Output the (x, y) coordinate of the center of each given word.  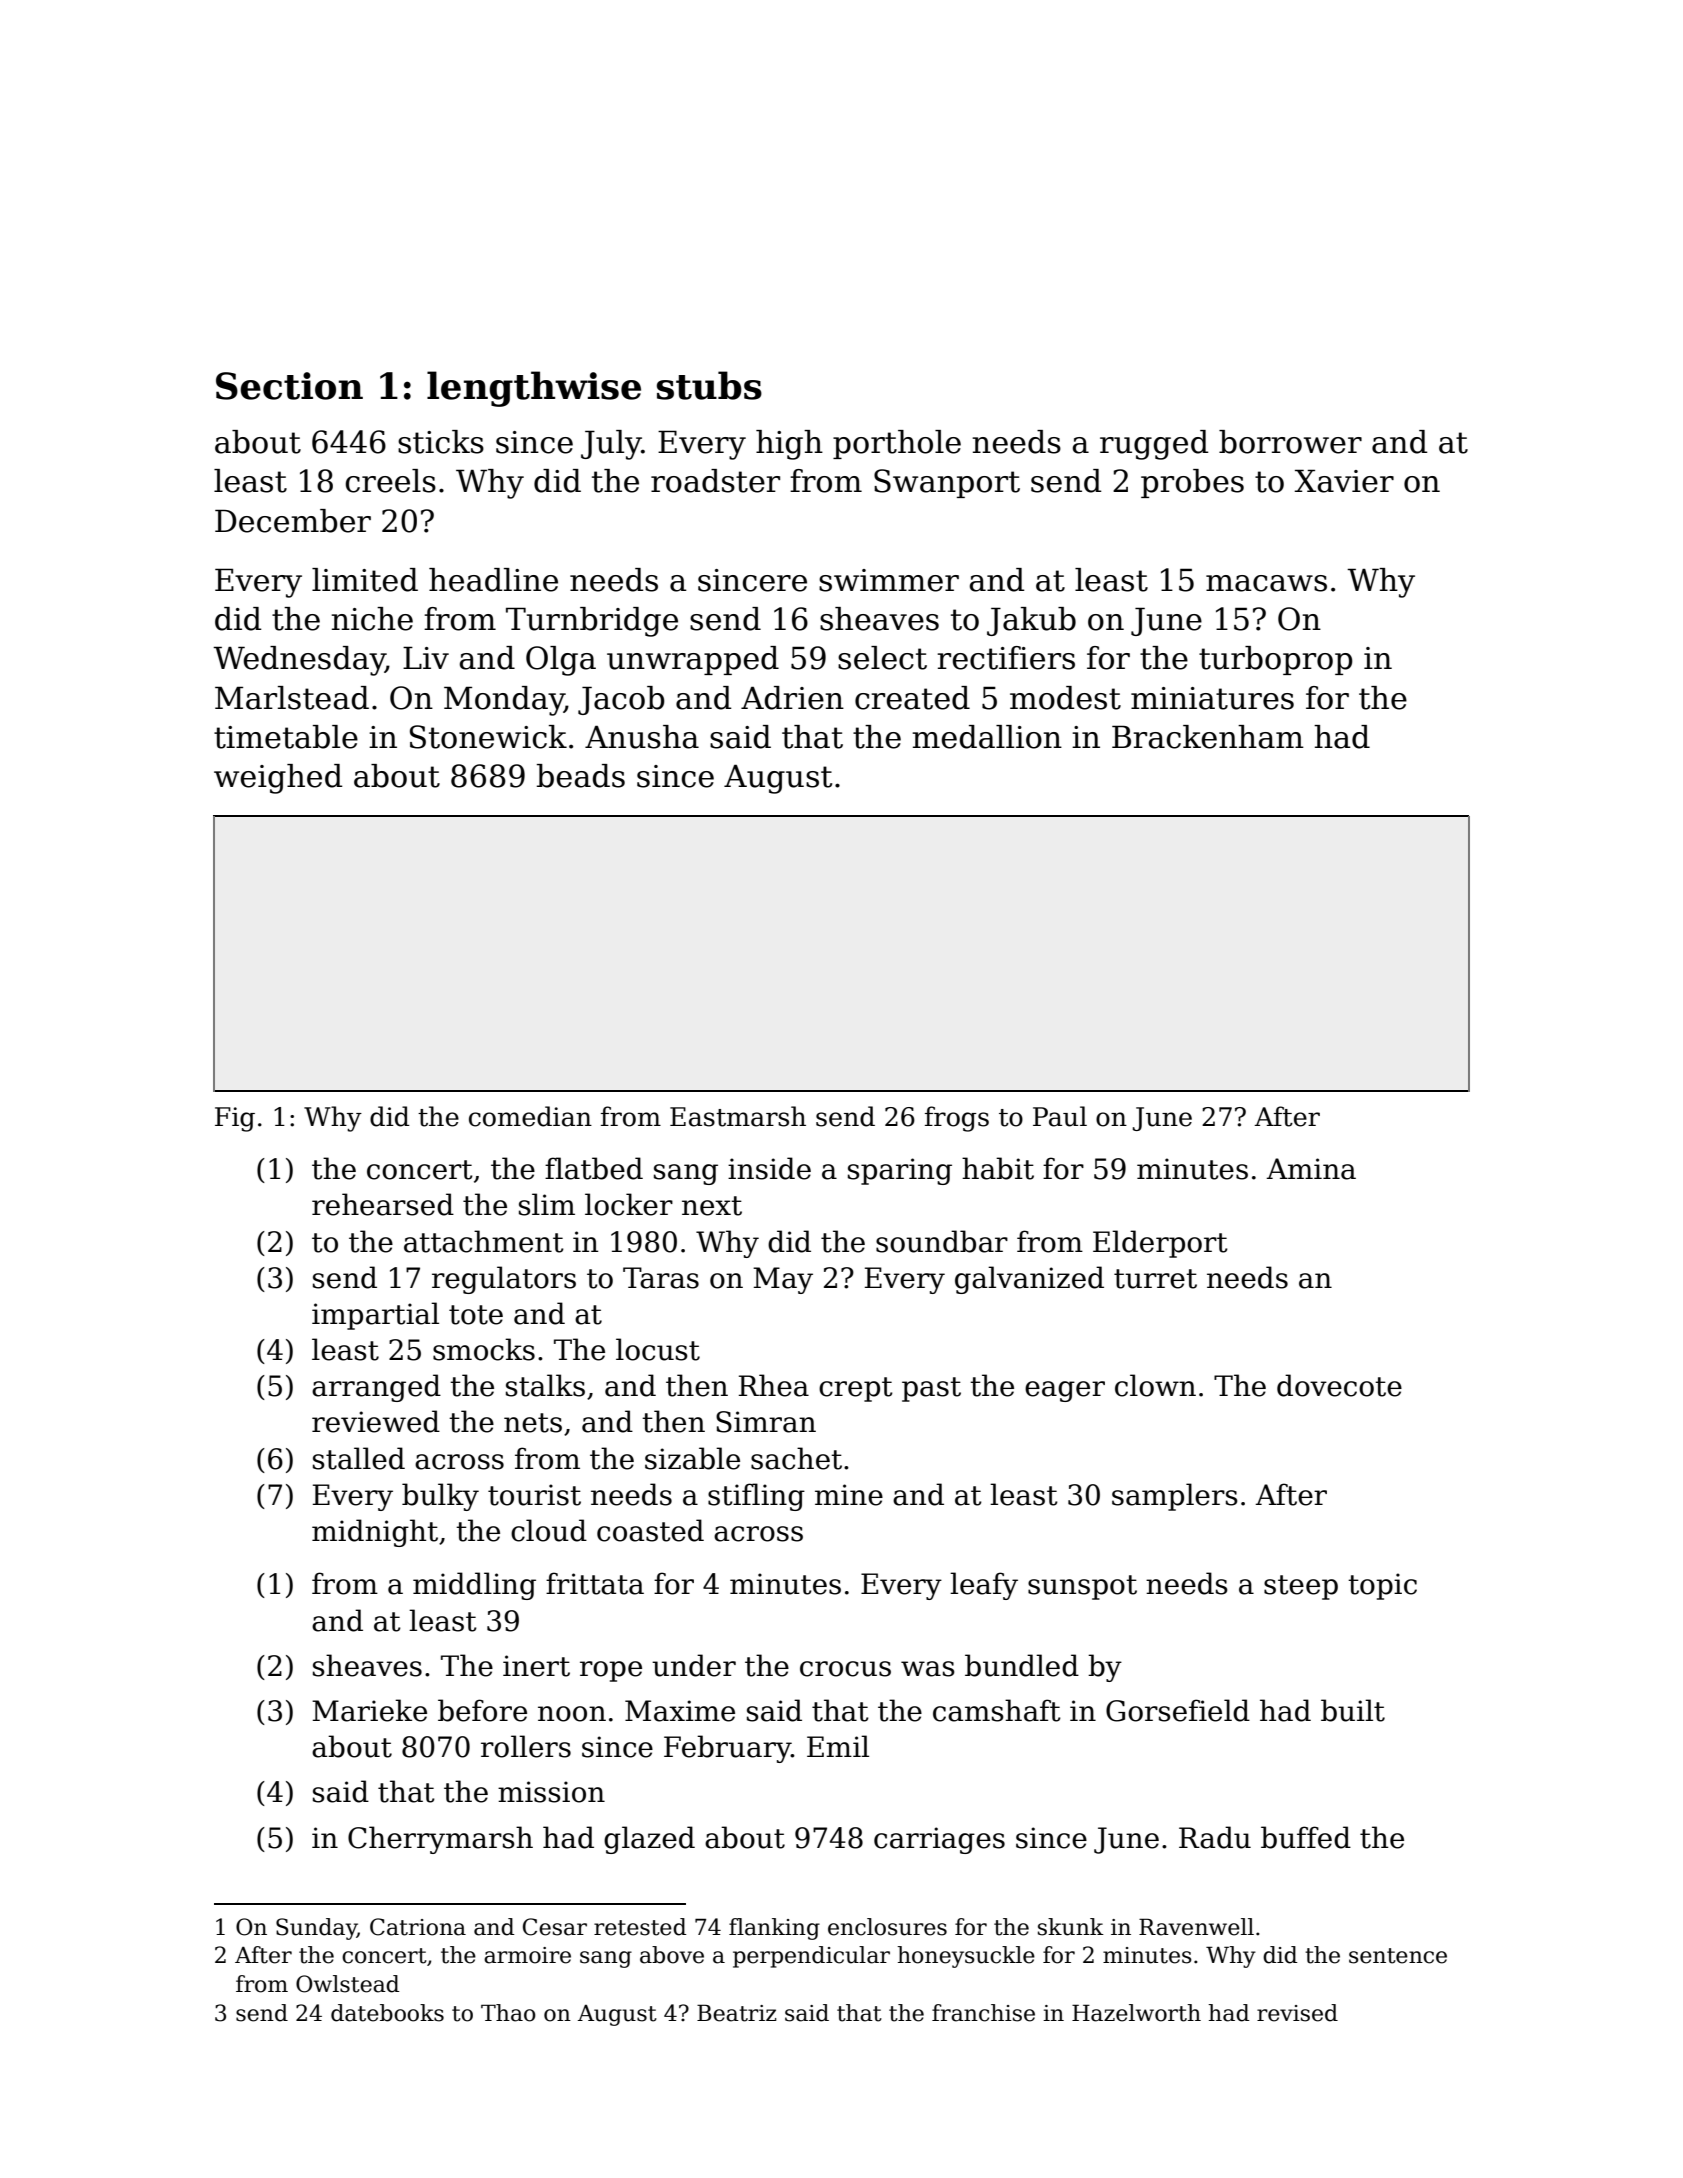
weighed (278, 779)
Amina (1311, 1169)
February (727, 1749)
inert (536, 1666)
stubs (709, 385)
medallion (987, 737)
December (293, 521)
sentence (1398, 1956)
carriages (939, 1840)
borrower (1290, 442)
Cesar (555, 1927)
